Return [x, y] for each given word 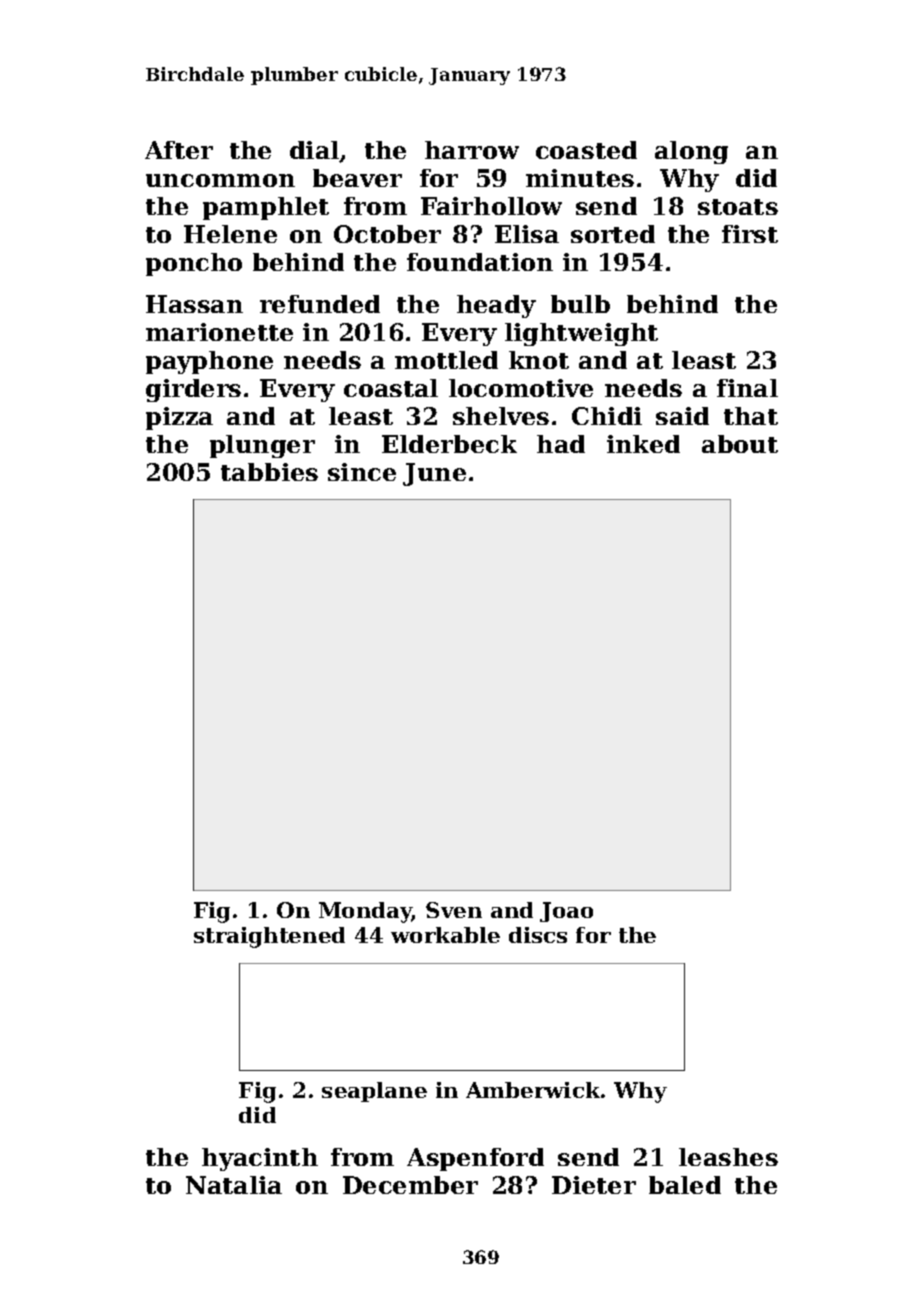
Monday [365, 912]
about [740, 444]
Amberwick [533, 1090]
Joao [566, 912]
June [434, 474]
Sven [454, 910]
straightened [269, 937]
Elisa [527, 234]
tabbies [269, 472]
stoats [738, 207]
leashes [728, 1157]
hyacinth [260, 1159]
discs [538, 935]
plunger [262, 446]
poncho [194, 264]
